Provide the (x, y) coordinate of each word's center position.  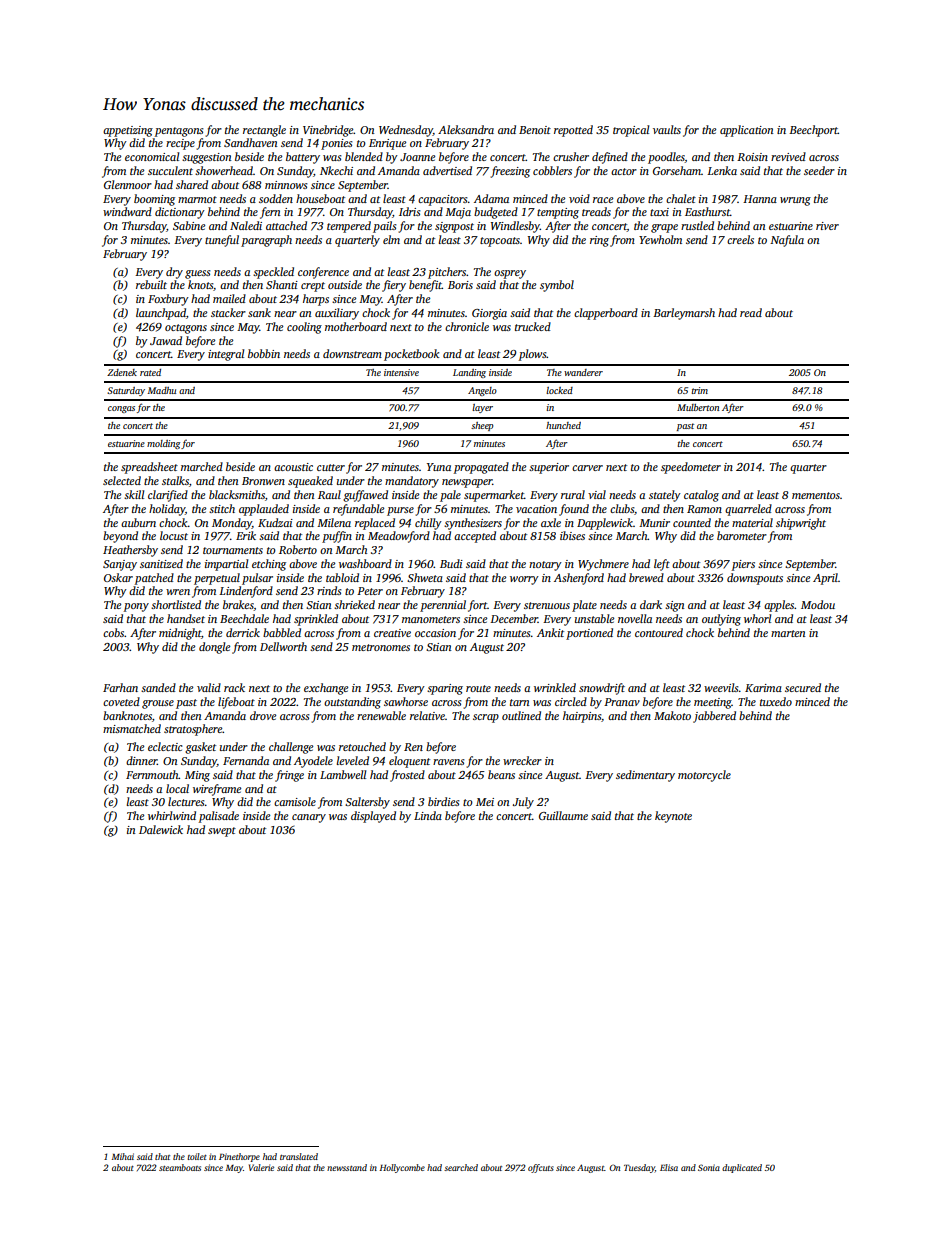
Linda (428, 815)
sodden (276, 198)
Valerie (261, 1167)
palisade (219, 817)
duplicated (742, 1168)
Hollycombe (402, 1168)
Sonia (709, 1167)
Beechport (813, 131)
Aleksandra (466, 129)
